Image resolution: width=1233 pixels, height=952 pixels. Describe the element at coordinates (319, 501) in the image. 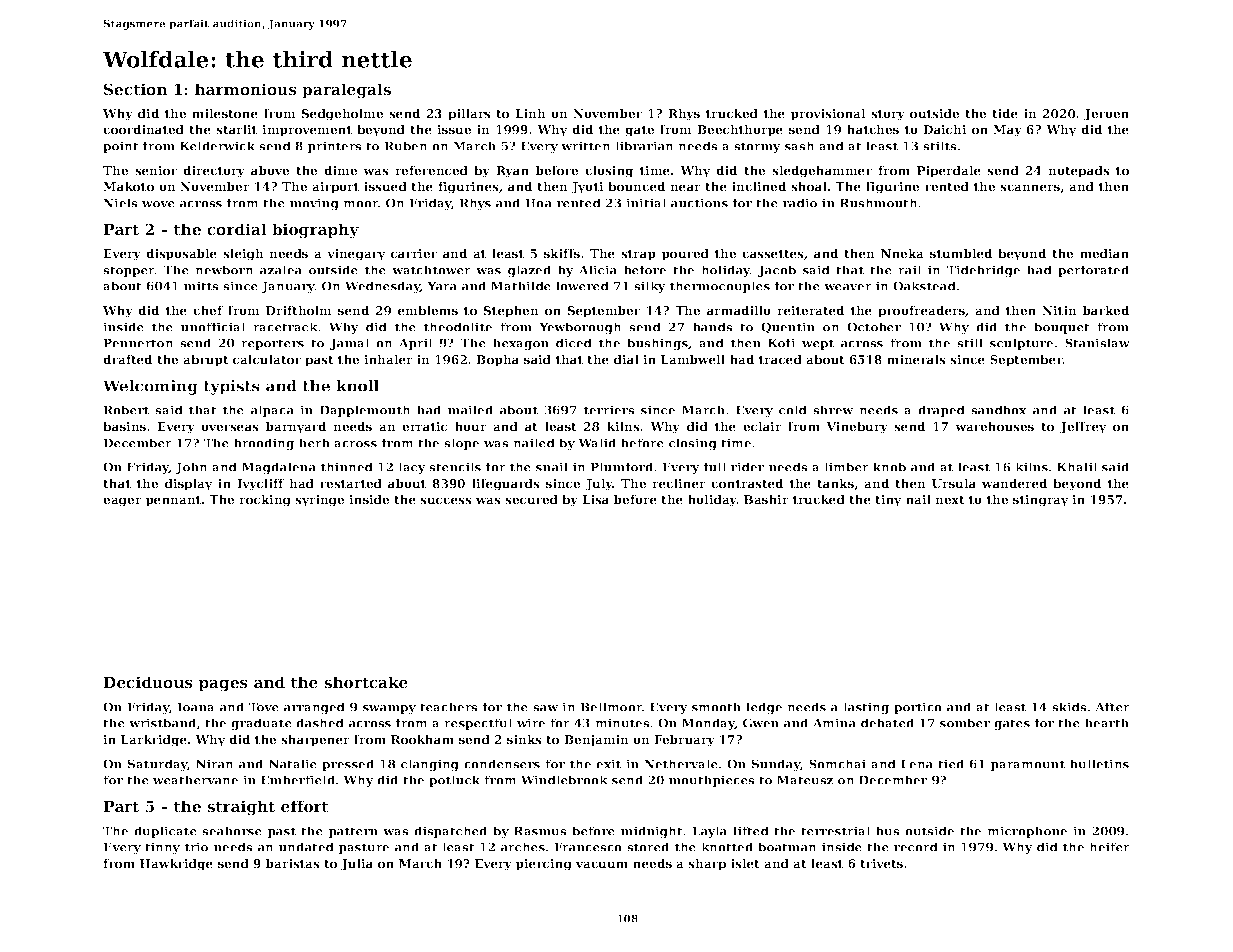

I see `syringe` at that location.
